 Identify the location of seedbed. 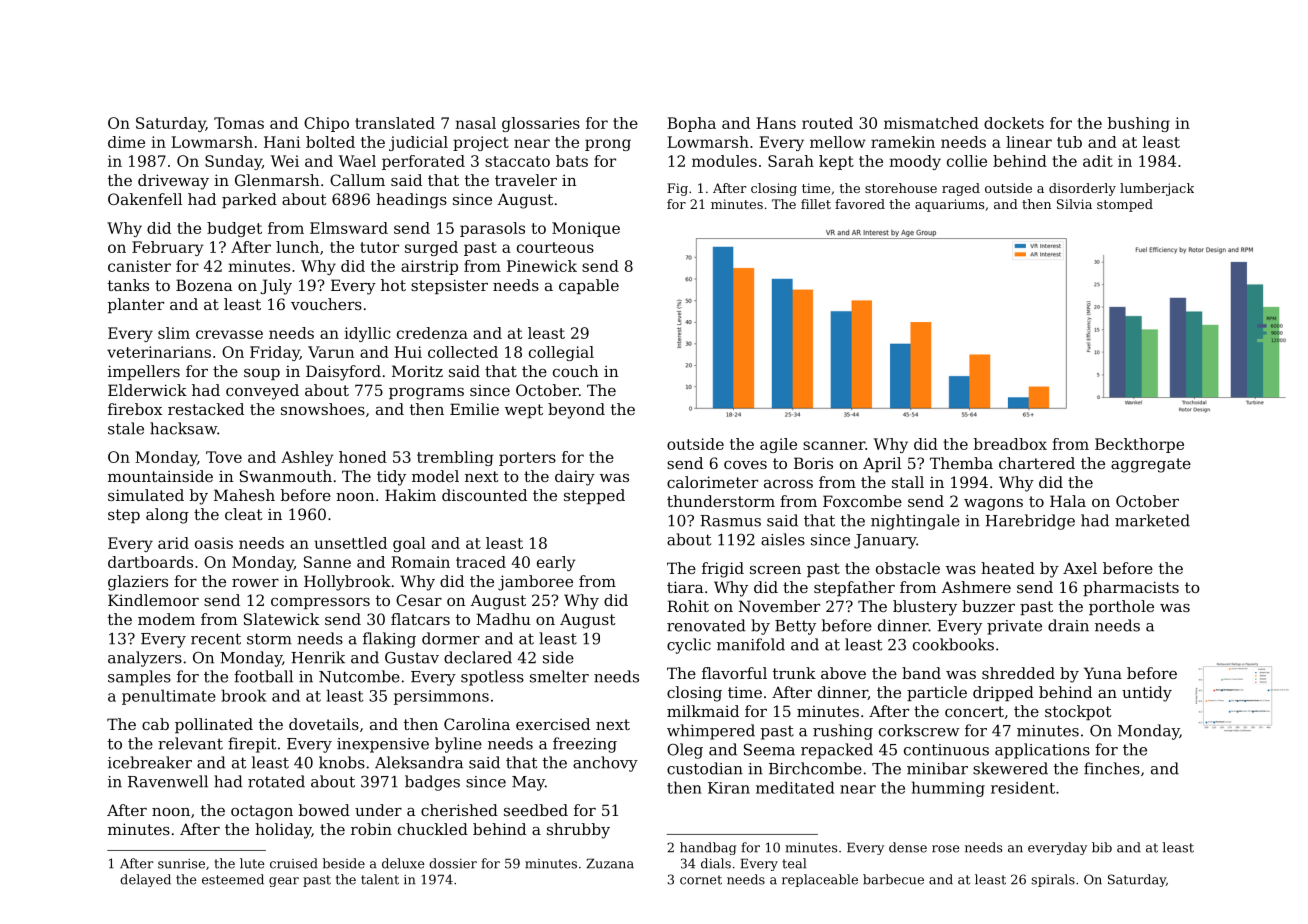
(536, 810).
